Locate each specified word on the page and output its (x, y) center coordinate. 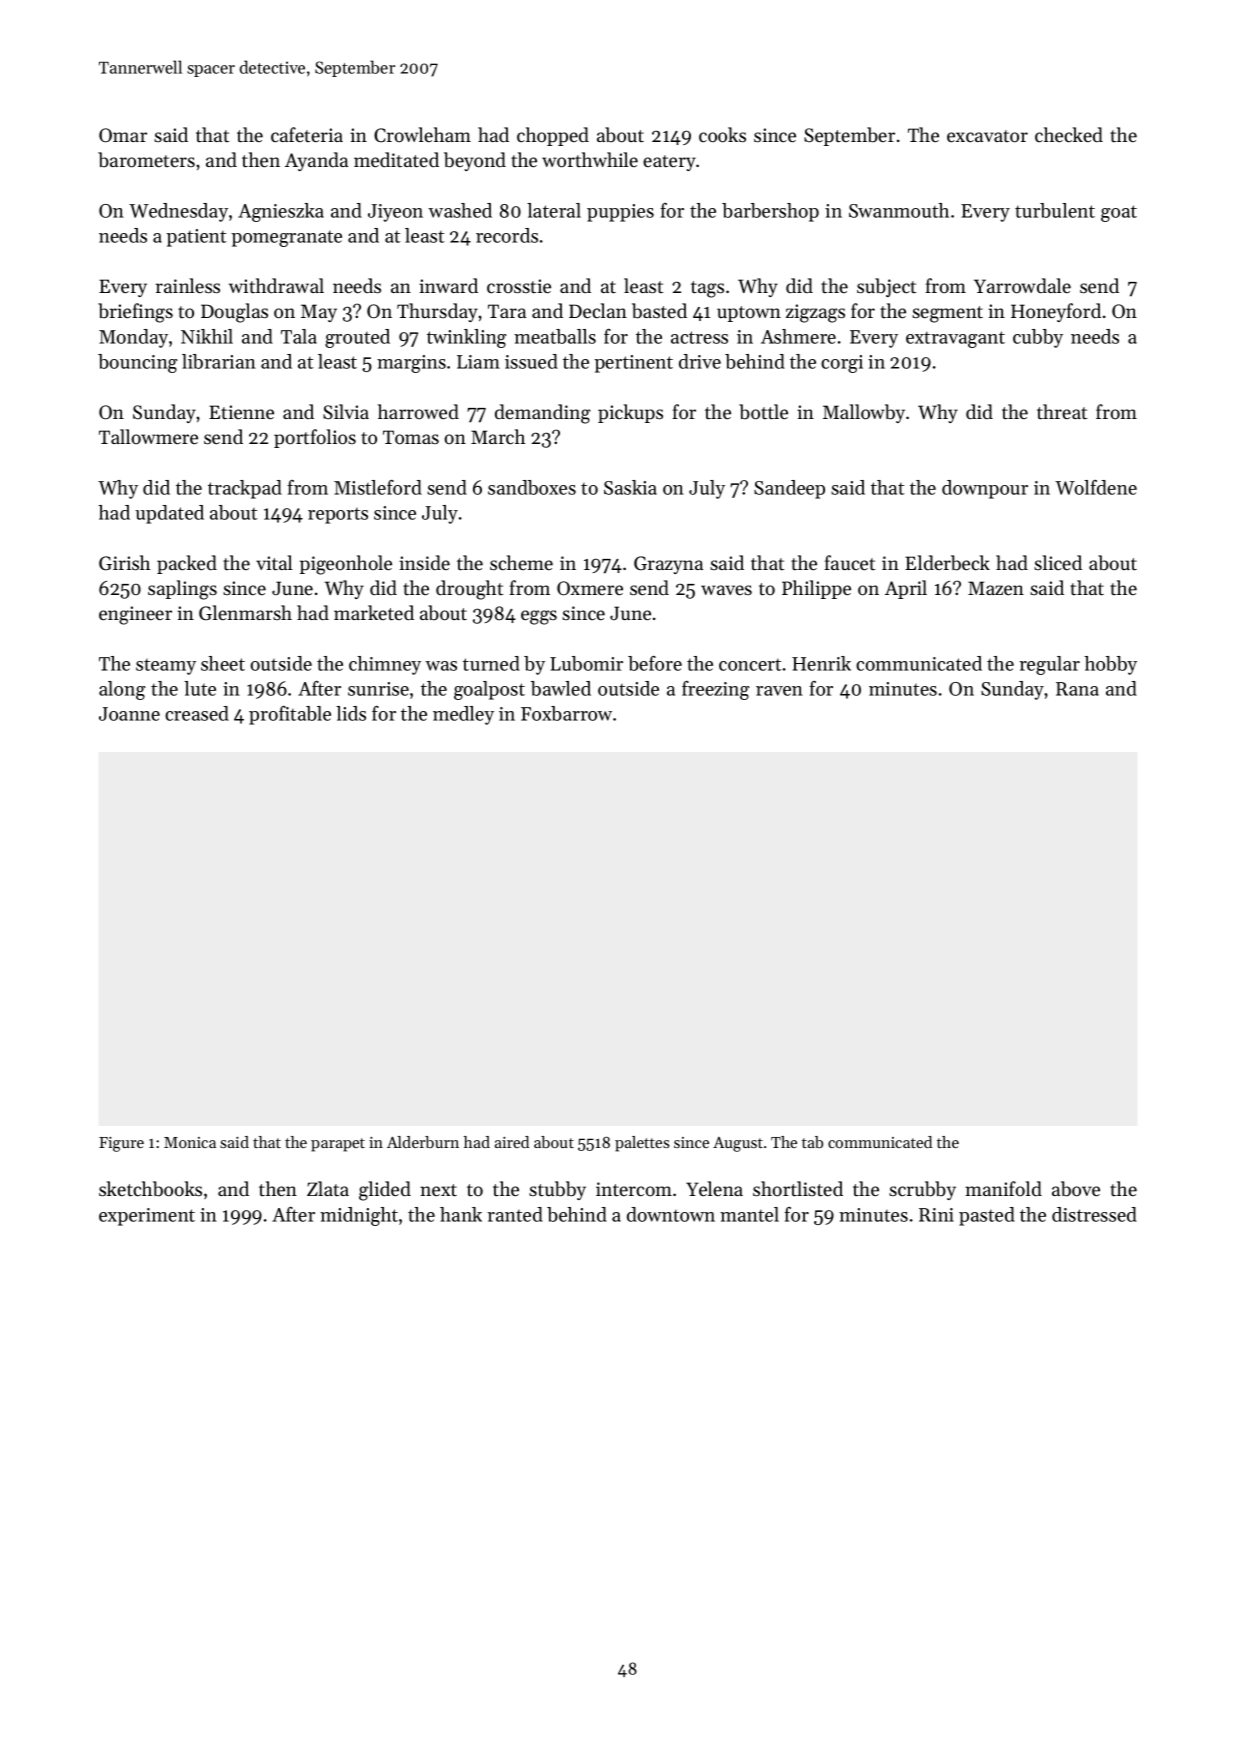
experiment (147, 1217)
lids (351, 713)
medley (463, 715)
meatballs (555, 336)
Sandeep (789, 489)
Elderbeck (947, 563)
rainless (188, 285)
